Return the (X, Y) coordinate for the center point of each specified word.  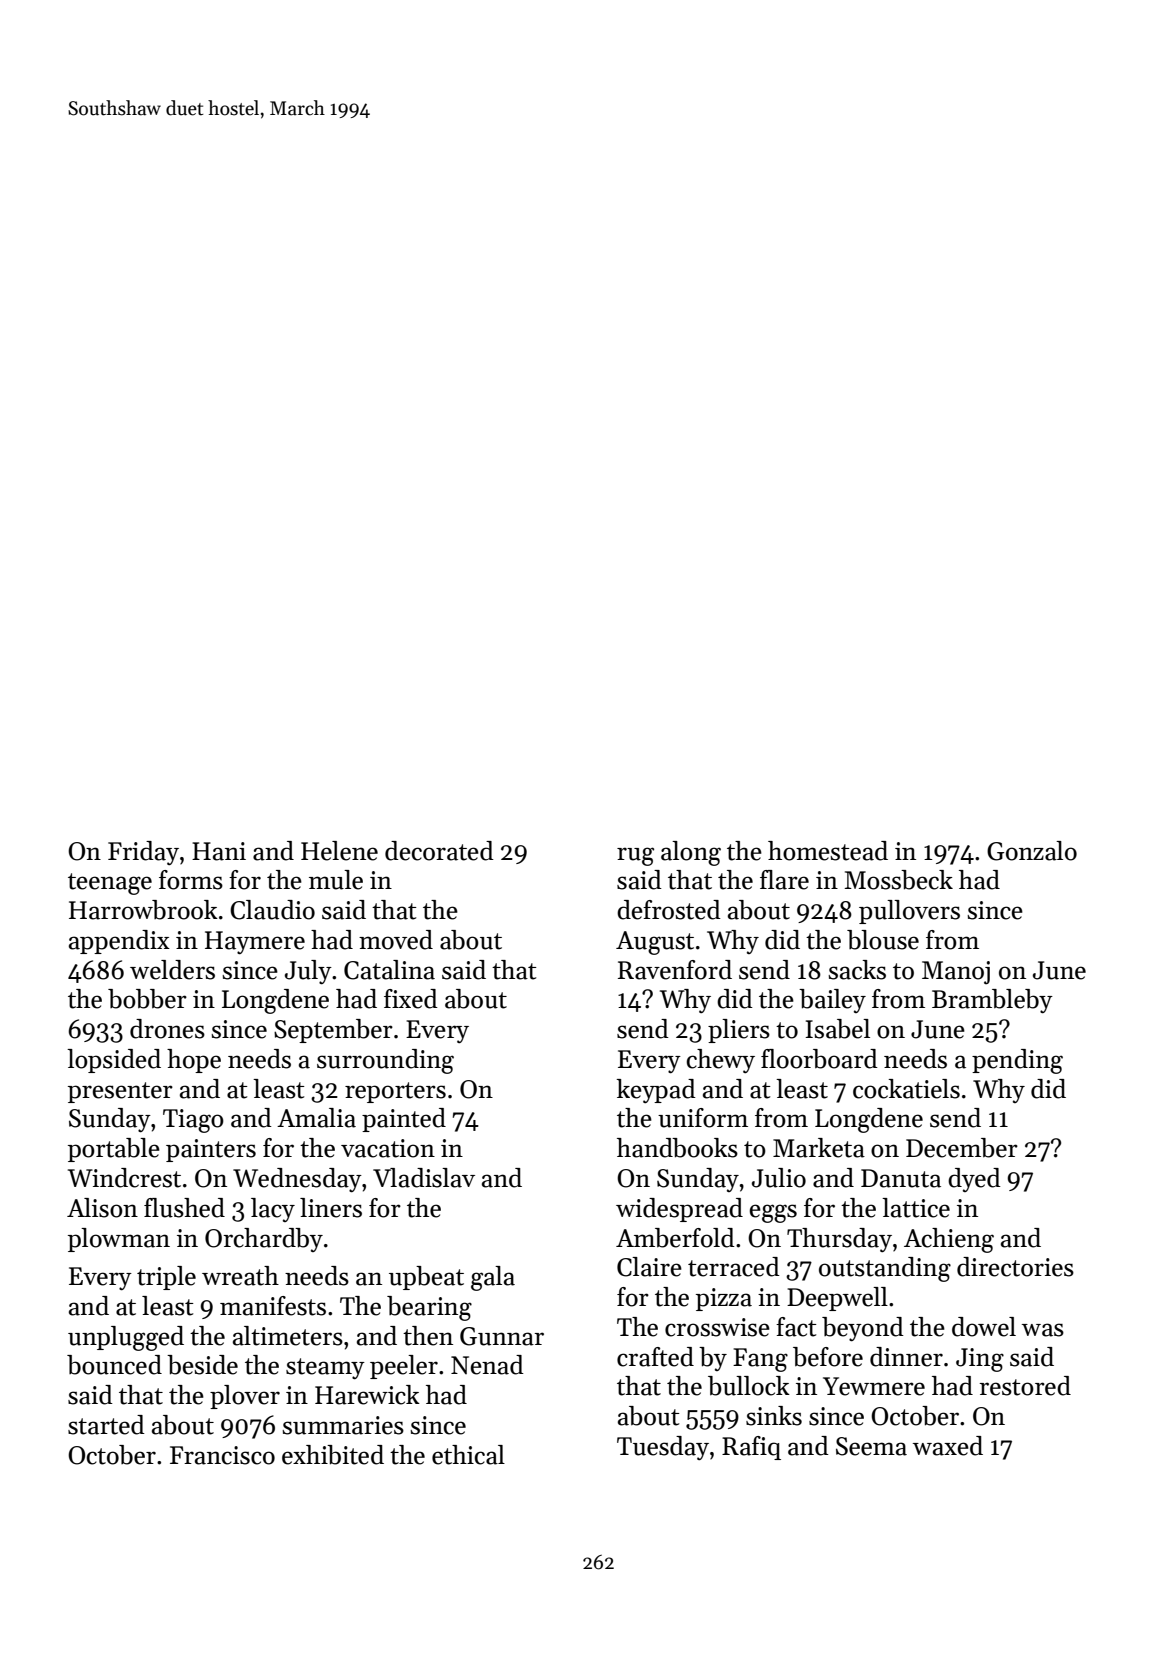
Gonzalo (1032, 851)
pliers (739, 1031)
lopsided (114, 1061)
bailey (832, 1001)
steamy (325, 1368)
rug (635, 856)
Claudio (272, 910)
